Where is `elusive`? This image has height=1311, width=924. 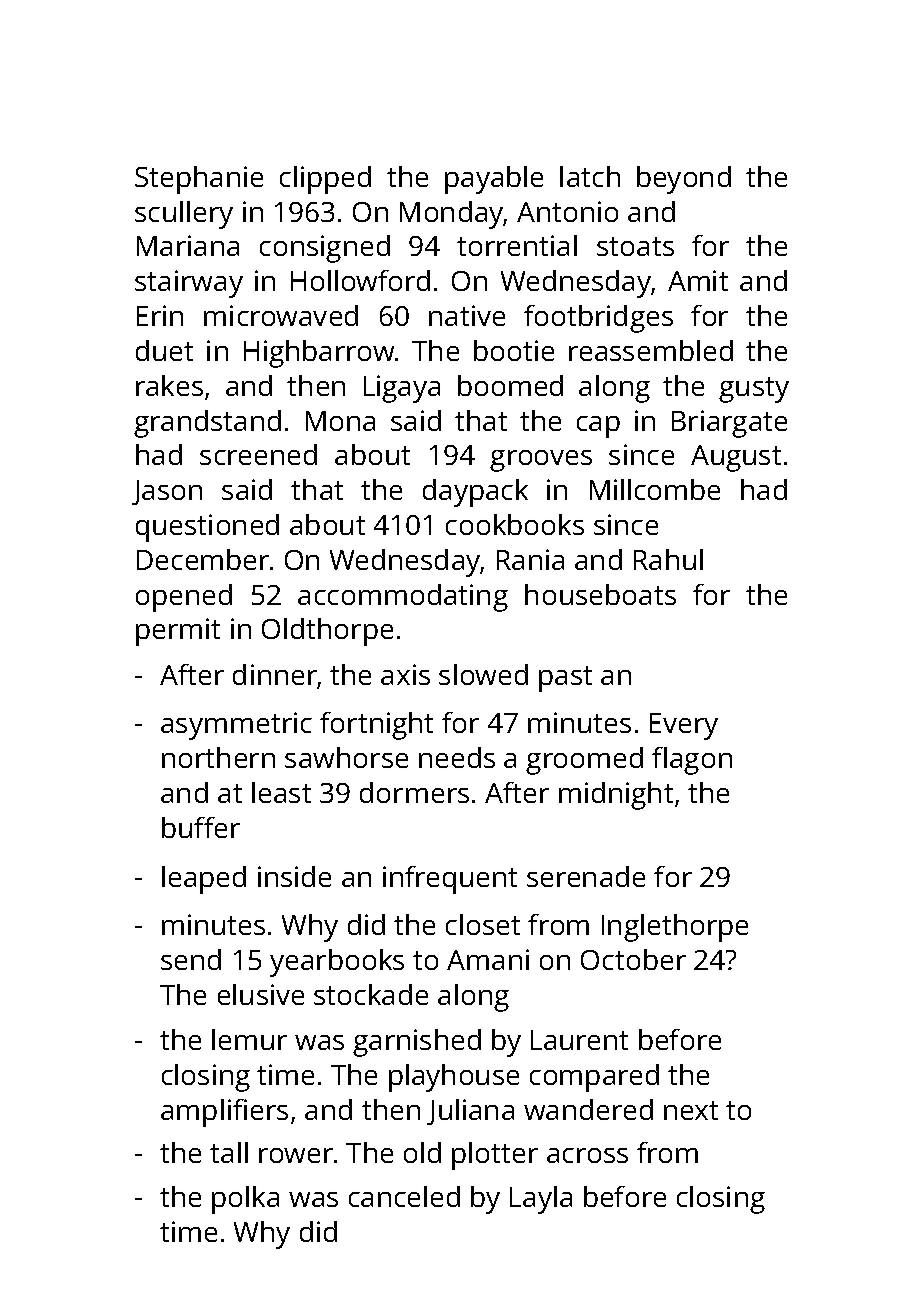 elusive is located at coordinates (261, 994).
